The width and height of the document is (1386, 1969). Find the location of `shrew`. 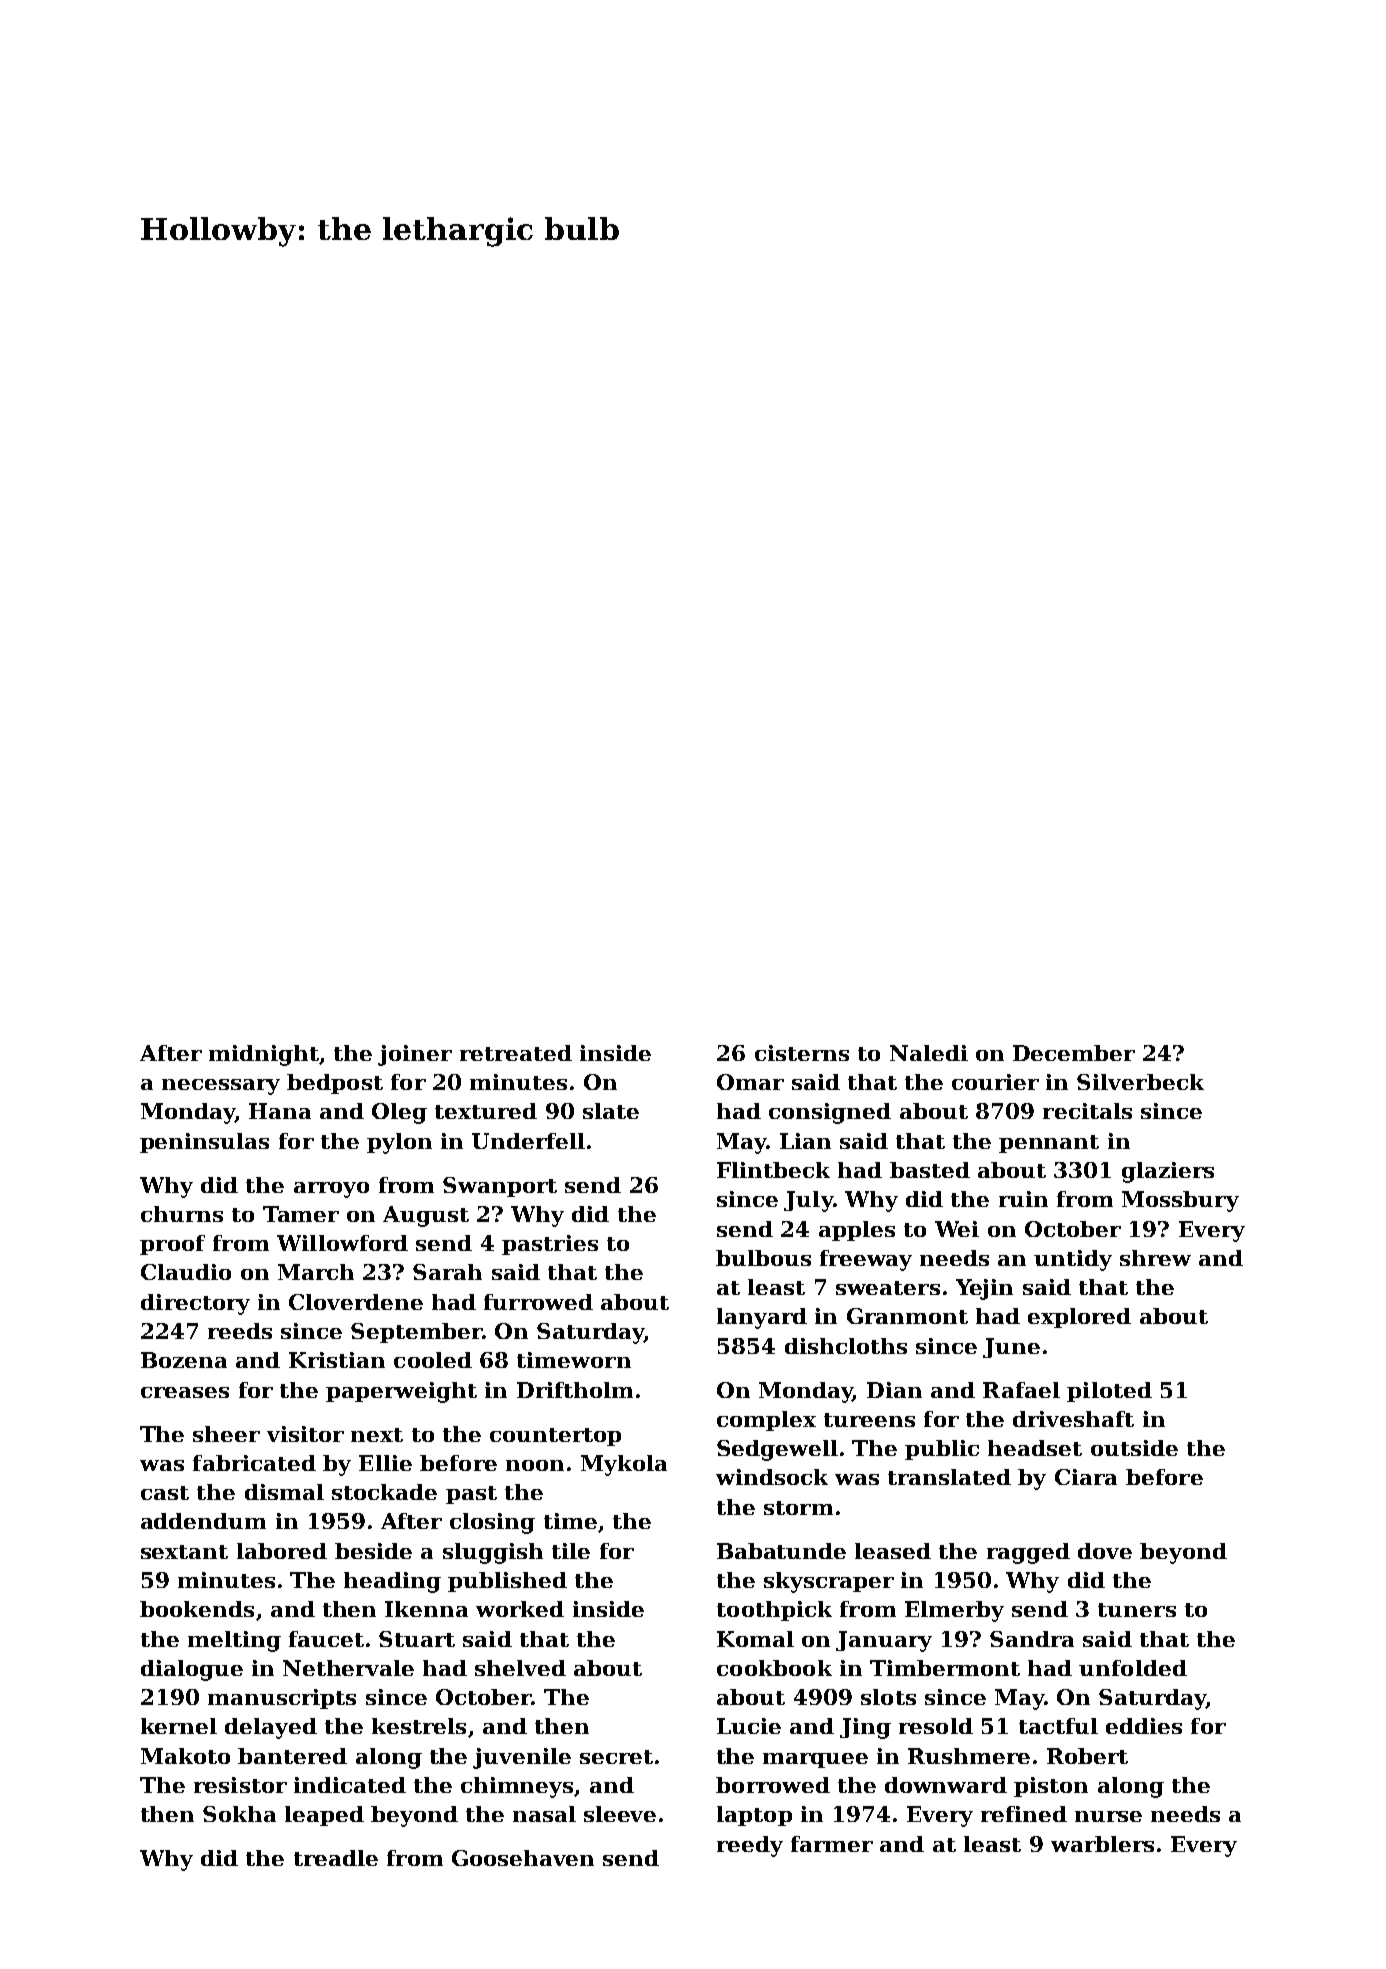

shrew is located at coordinates (1155, 1258).
